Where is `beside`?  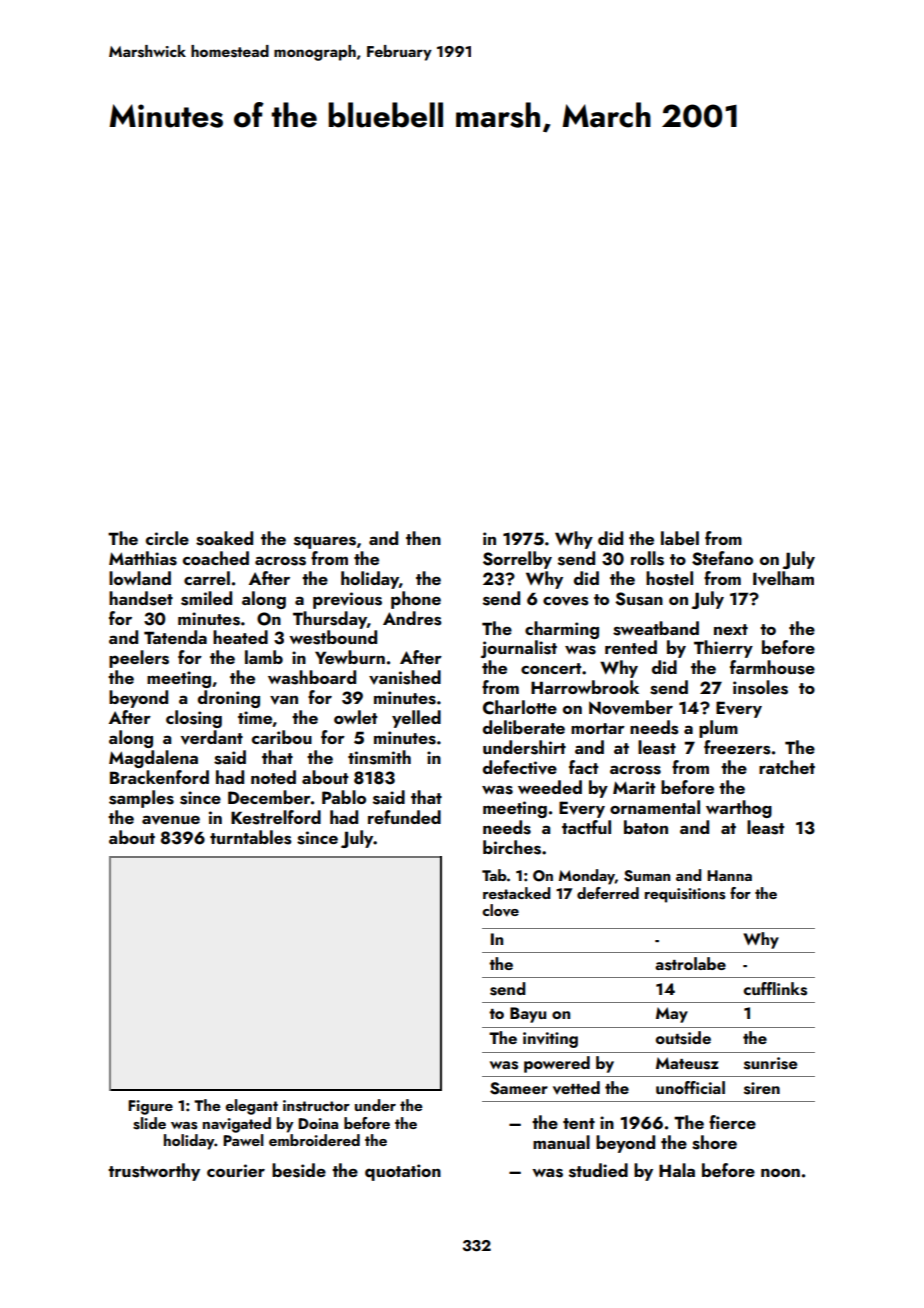
beside is located at coordinates (299, 1170).
